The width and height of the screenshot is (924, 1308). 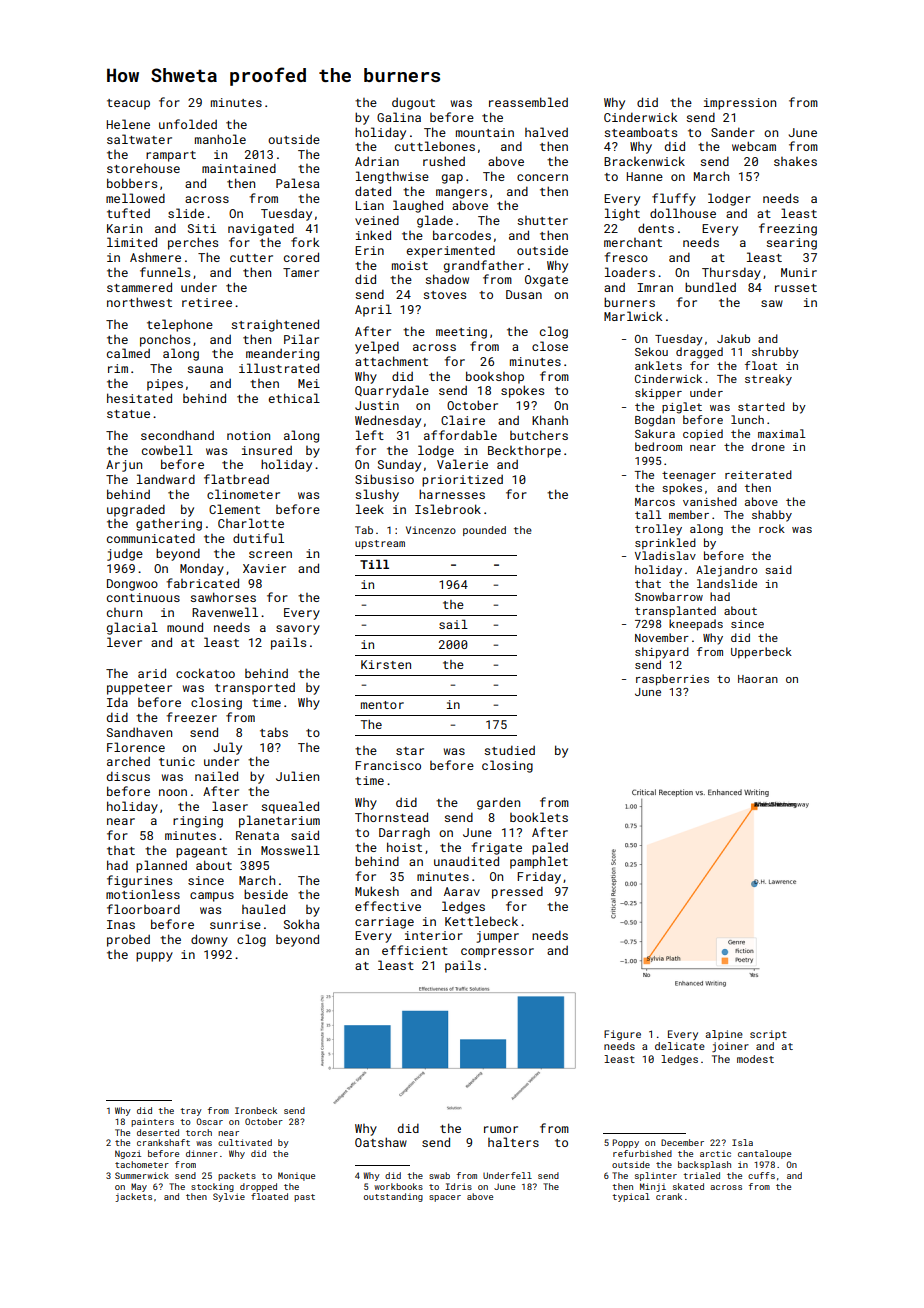 I want to click on cowbell, so click(x=167, y=450).
